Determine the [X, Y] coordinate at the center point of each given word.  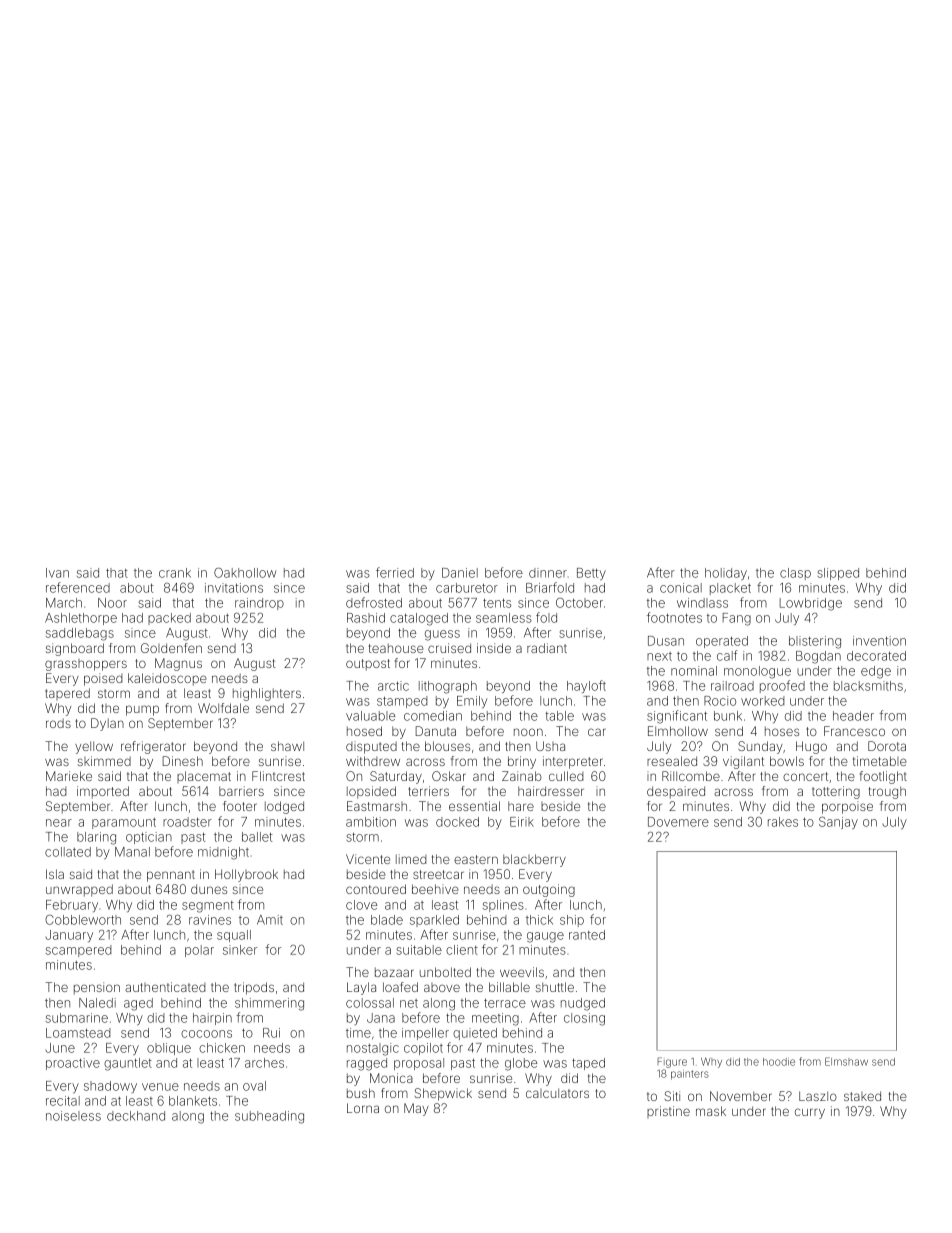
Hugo [811, 747]
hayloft [586, 686]
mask [711, 1111]
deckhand [136, 1116]
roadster [187, 822]
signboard [75, 649]
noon [528, 732]
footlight [883, 777]
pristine [668, 1112]
